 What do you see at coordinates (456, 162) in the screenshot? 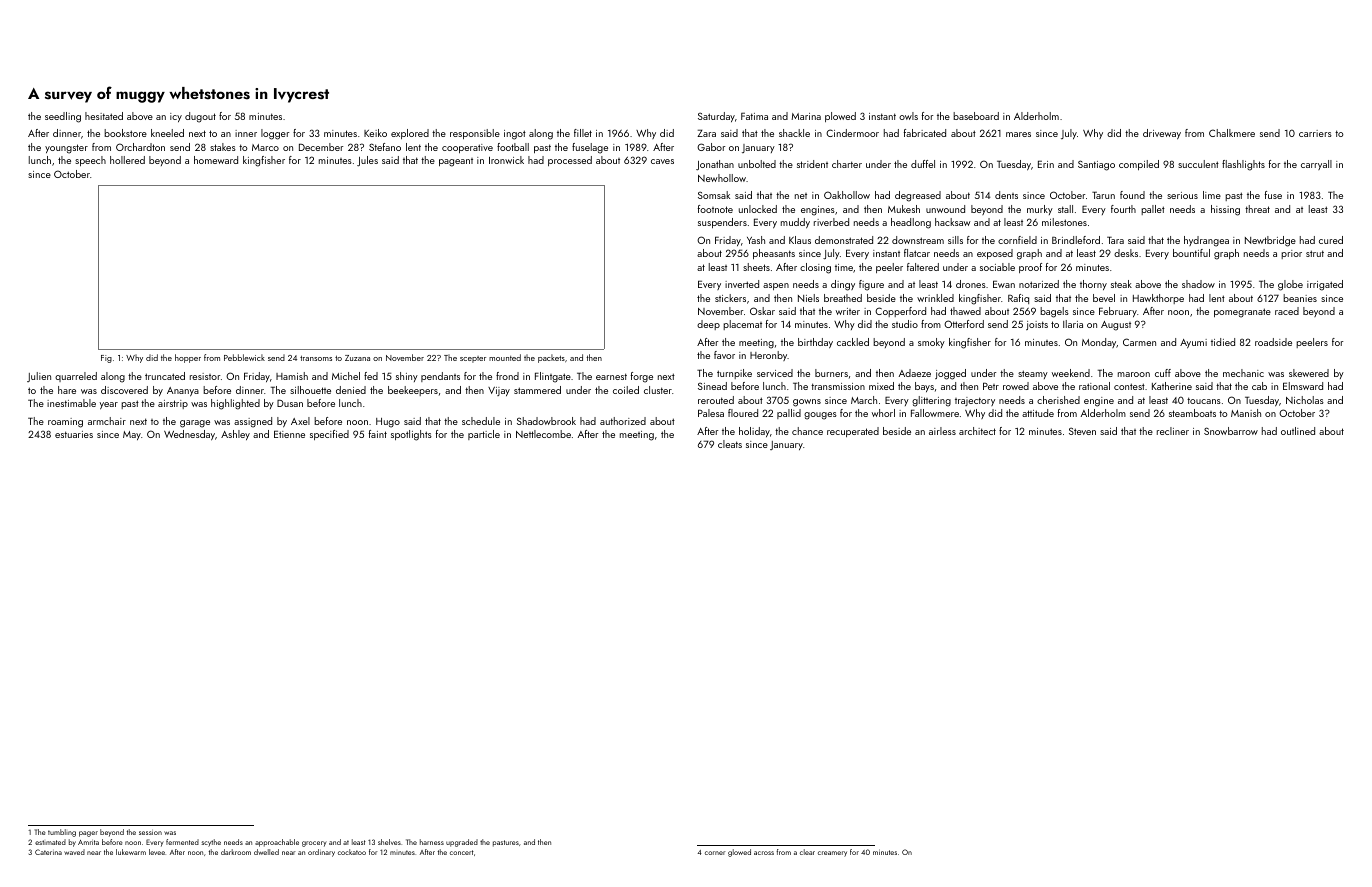
I see `pageant` at bounding box center [456, 162].
